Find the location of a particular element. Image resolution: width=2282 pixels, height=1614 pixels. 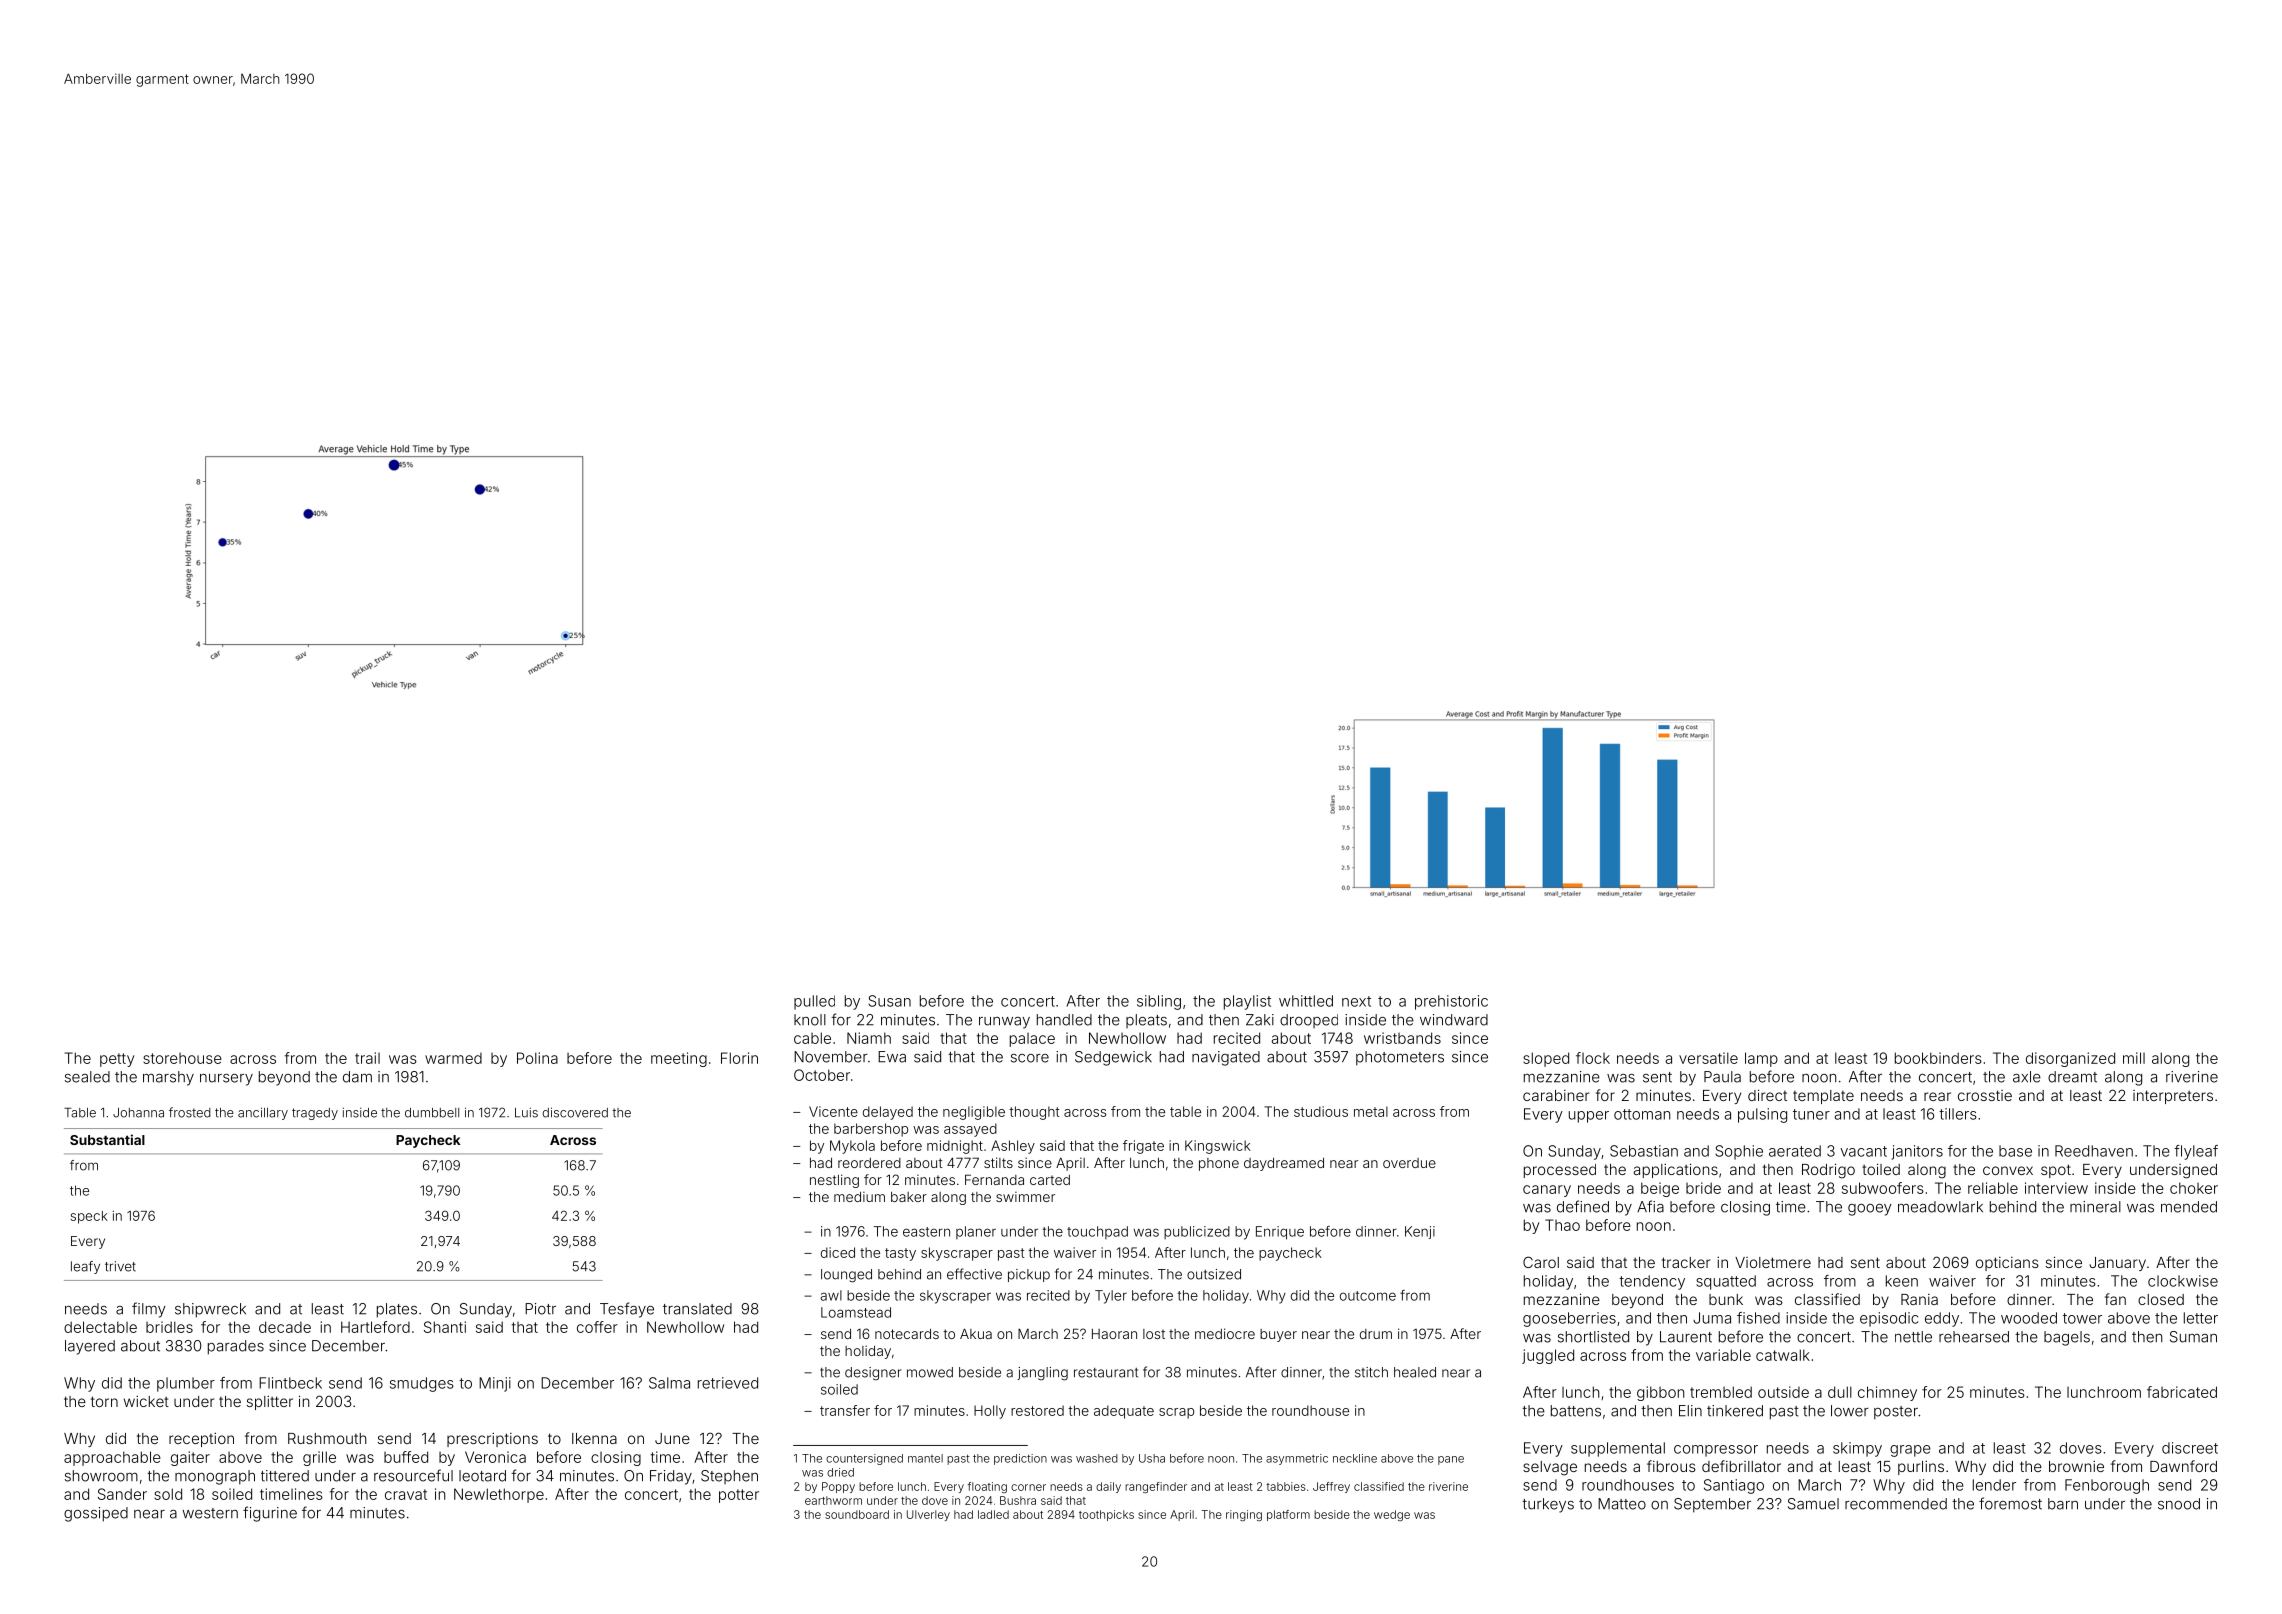

lamp is located at coordinates (1761, 1059).
